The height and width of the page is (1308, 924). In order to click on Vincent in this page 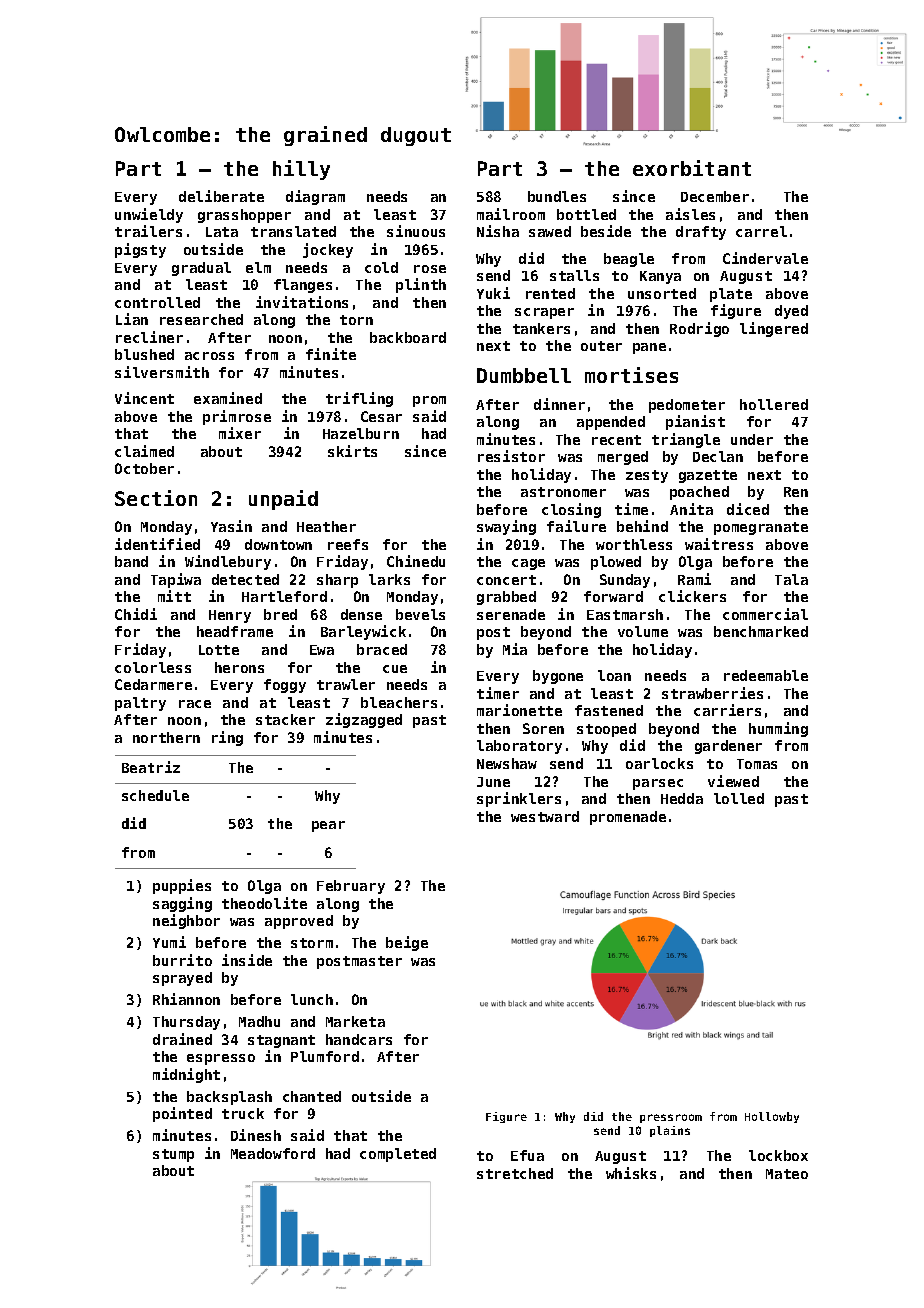, I will do `click(144, 398)`.
